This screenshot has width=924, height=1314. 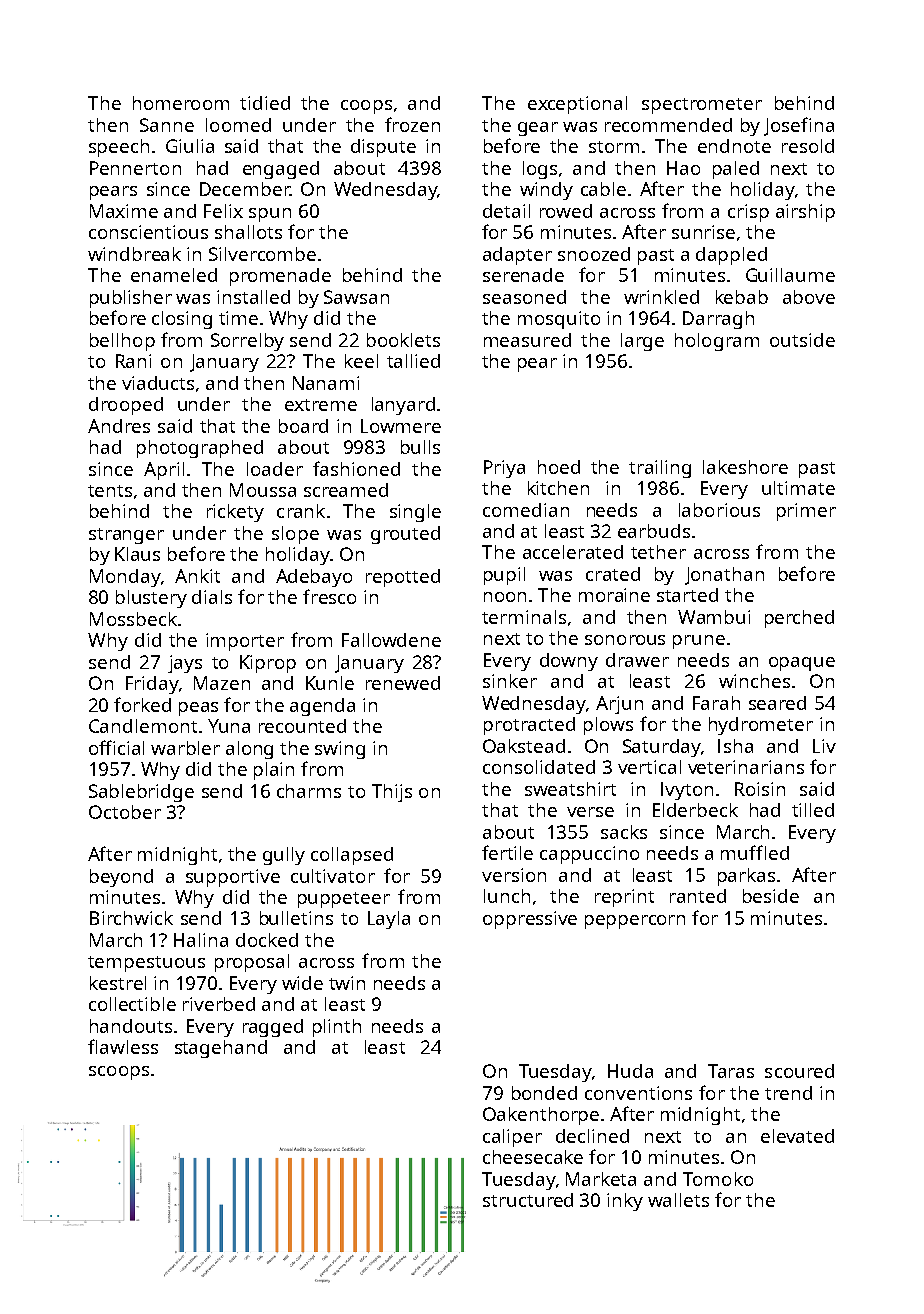 I want to click on bonded, so click(x=544, y=1093).
